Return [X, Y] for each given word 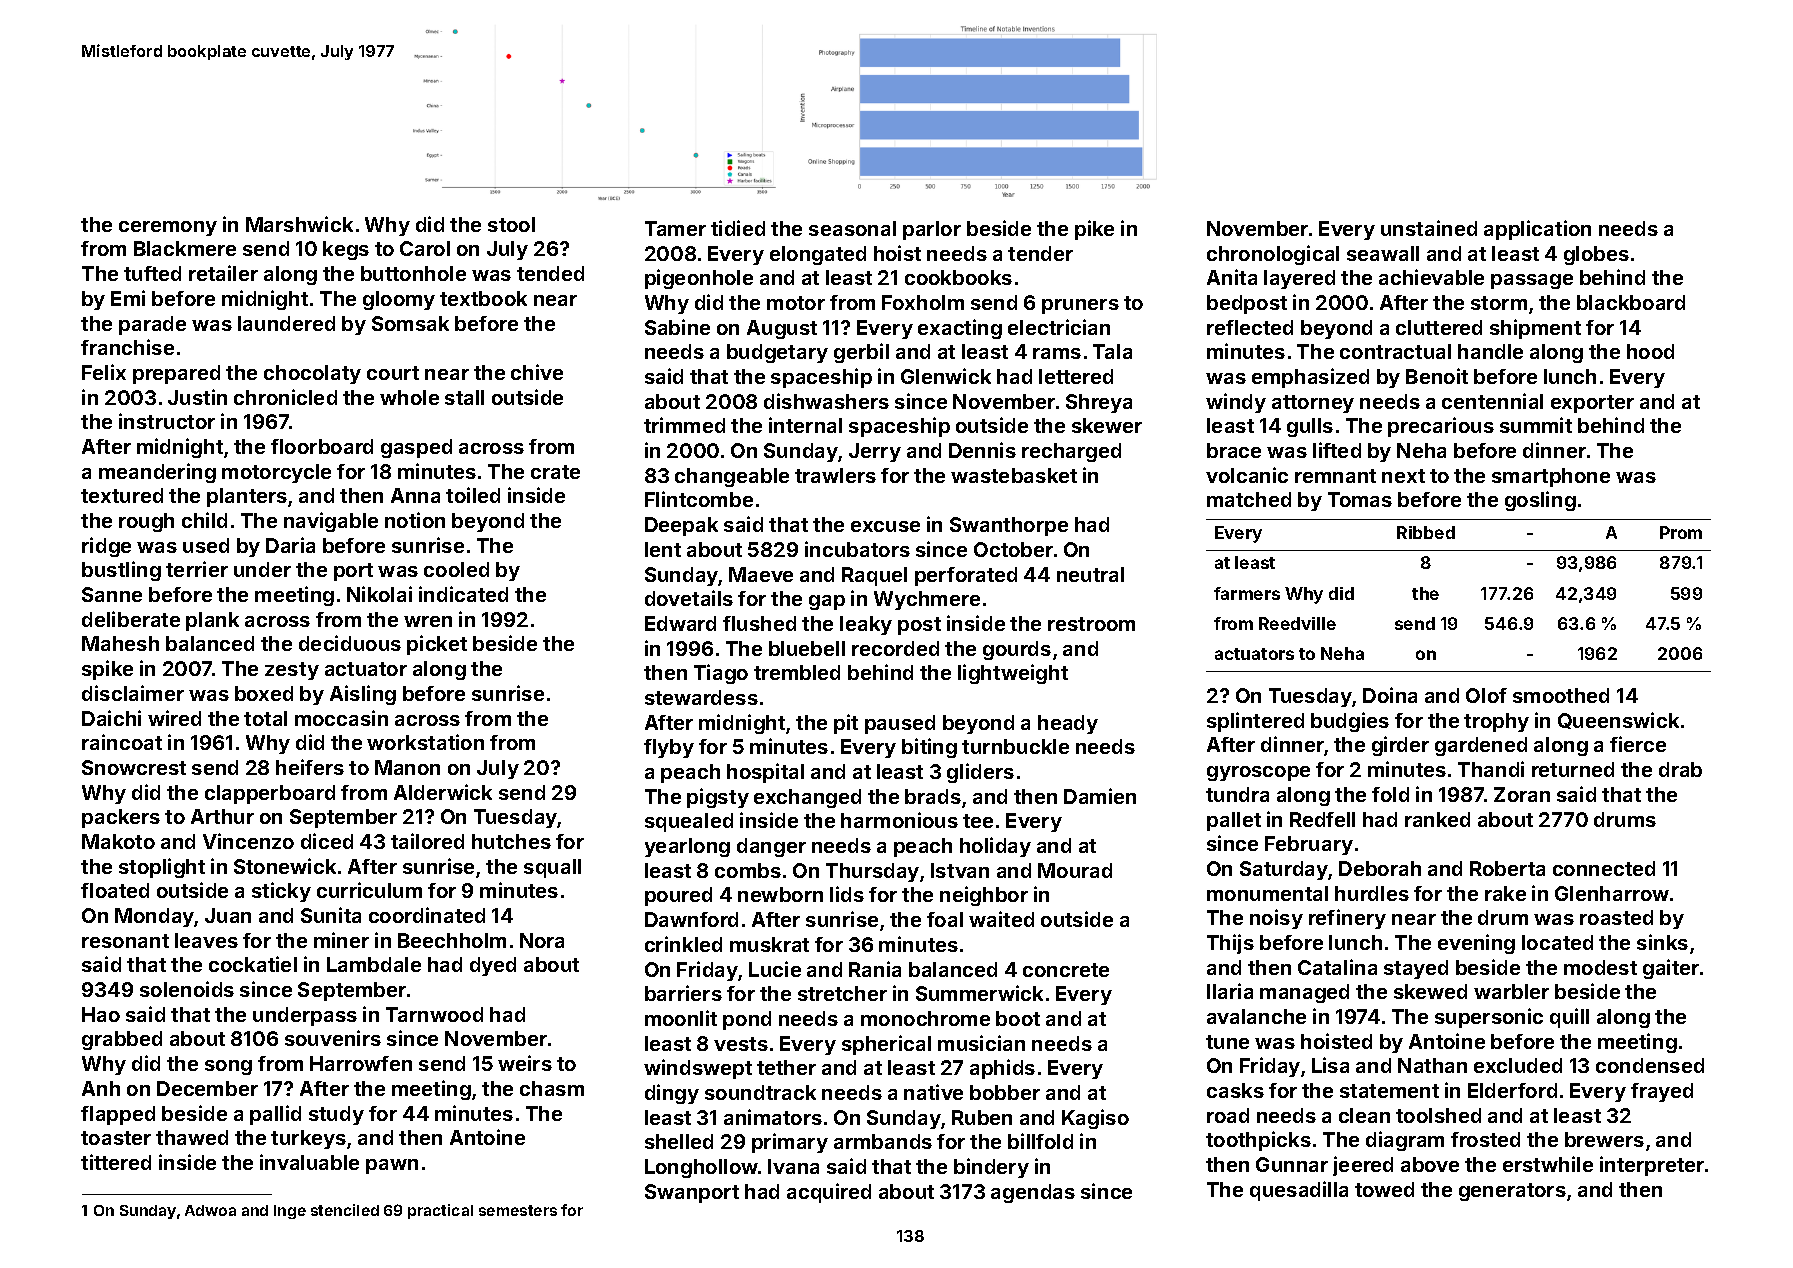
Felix [104, 372]
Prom [1681, 532]
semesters [518, 1210]
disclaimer [133, 693]
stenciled [345, 1210]
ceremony [168, 228]
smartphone [1551, 477]
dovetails [689, 598]
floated [115, 890]
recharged [1071, 452]
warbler [1511, 991]
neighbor [984, 896]
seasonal [852, 228]
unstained [1429, 228]
